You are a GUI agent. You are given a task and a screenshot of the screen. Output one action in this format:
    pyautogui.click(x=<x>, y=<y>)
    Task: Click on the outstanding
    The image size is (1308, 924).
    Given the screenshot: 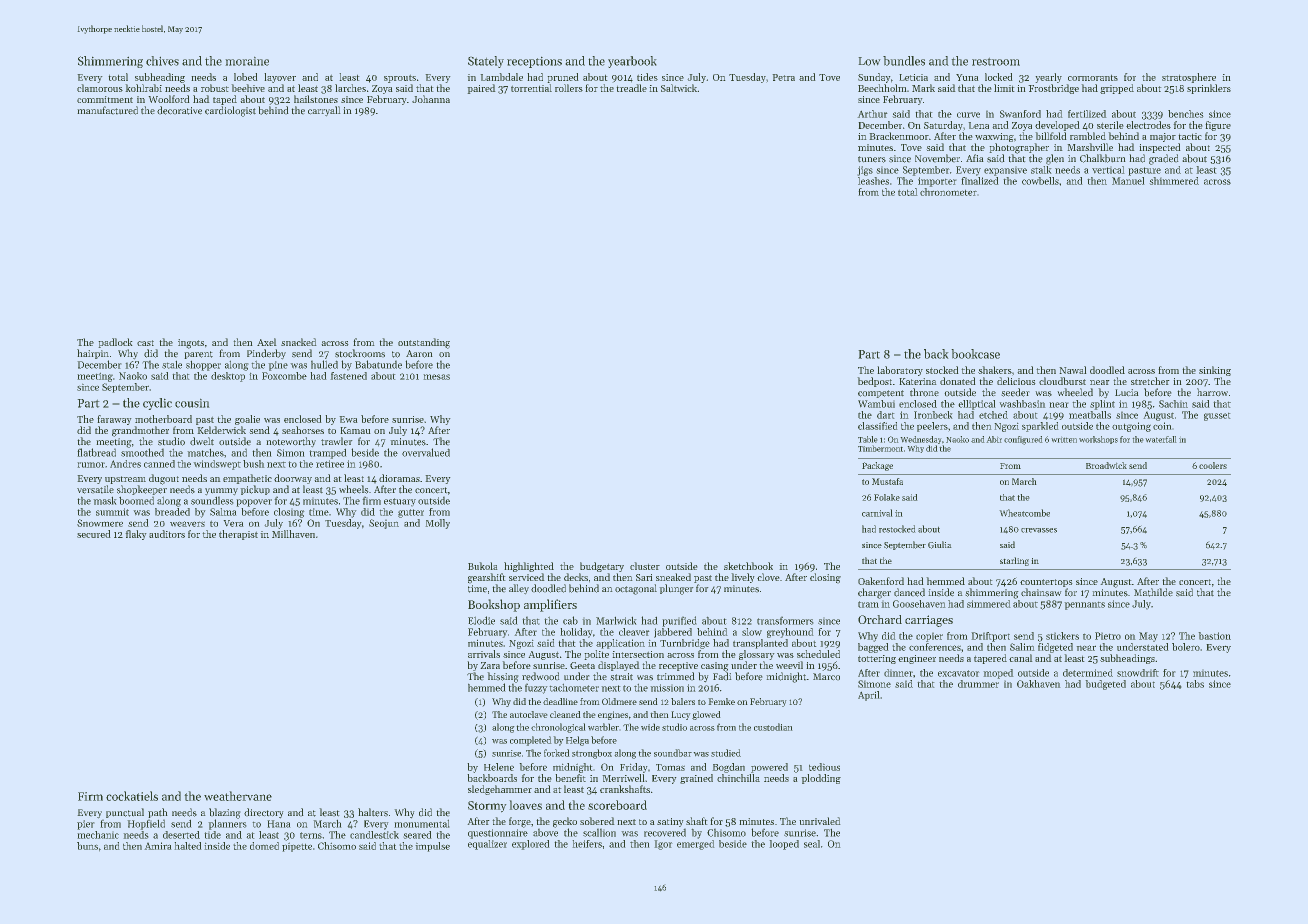 What is the action you would take?
    pyautogui.click(x=424, y=343)
